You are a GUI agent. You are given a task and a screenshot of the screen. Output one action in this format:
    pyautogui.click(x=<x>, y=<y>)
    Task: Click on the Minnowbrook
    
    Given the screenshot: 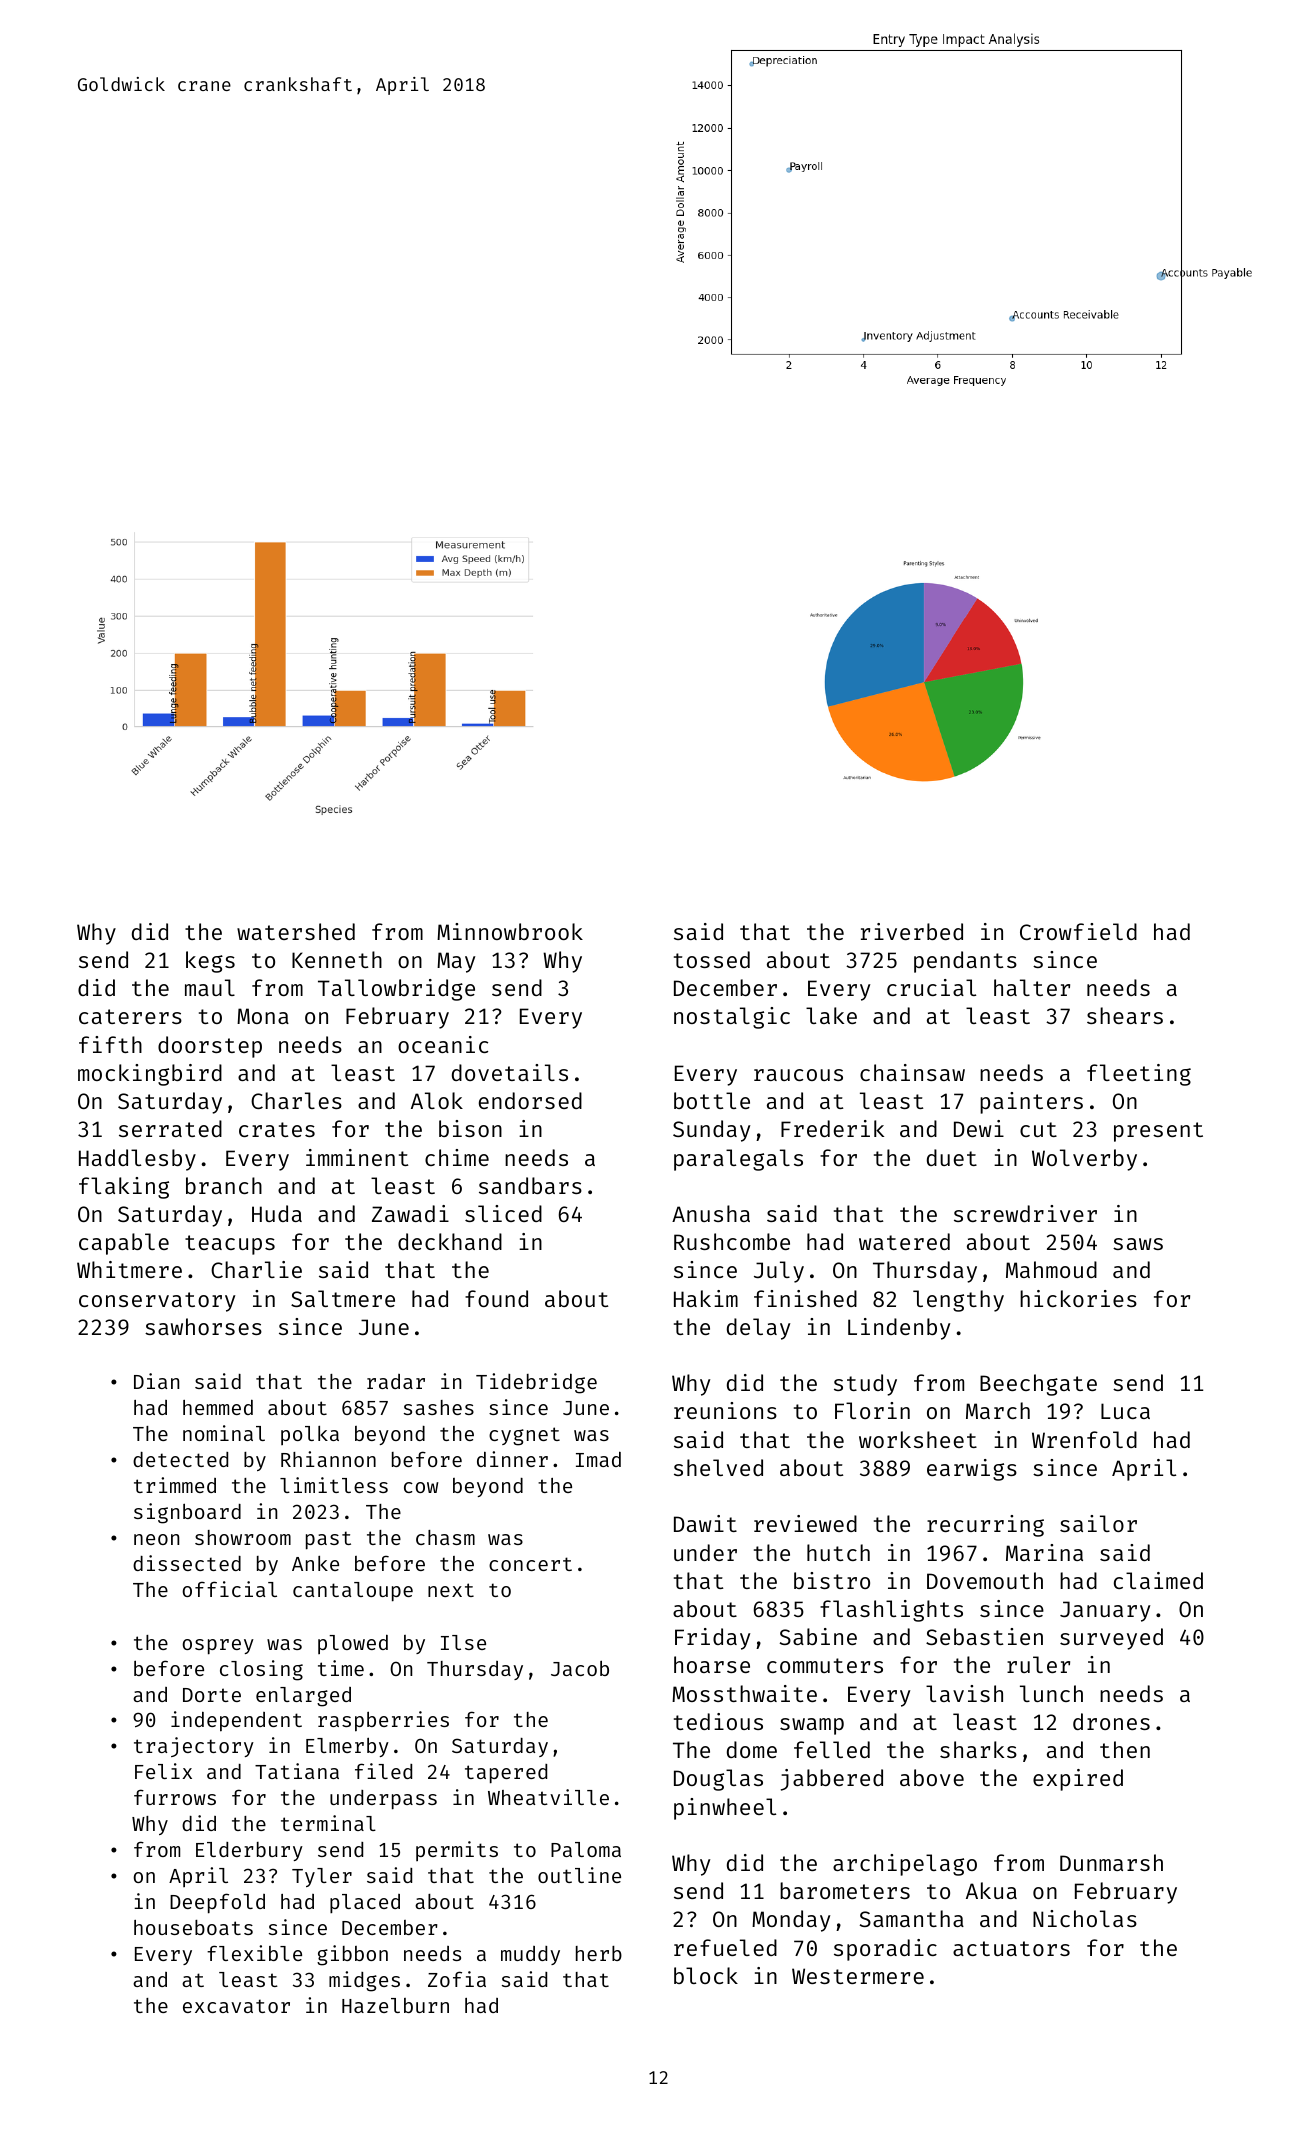 What is the action you would take?
    pyautogui.click(x=510, y=931)
